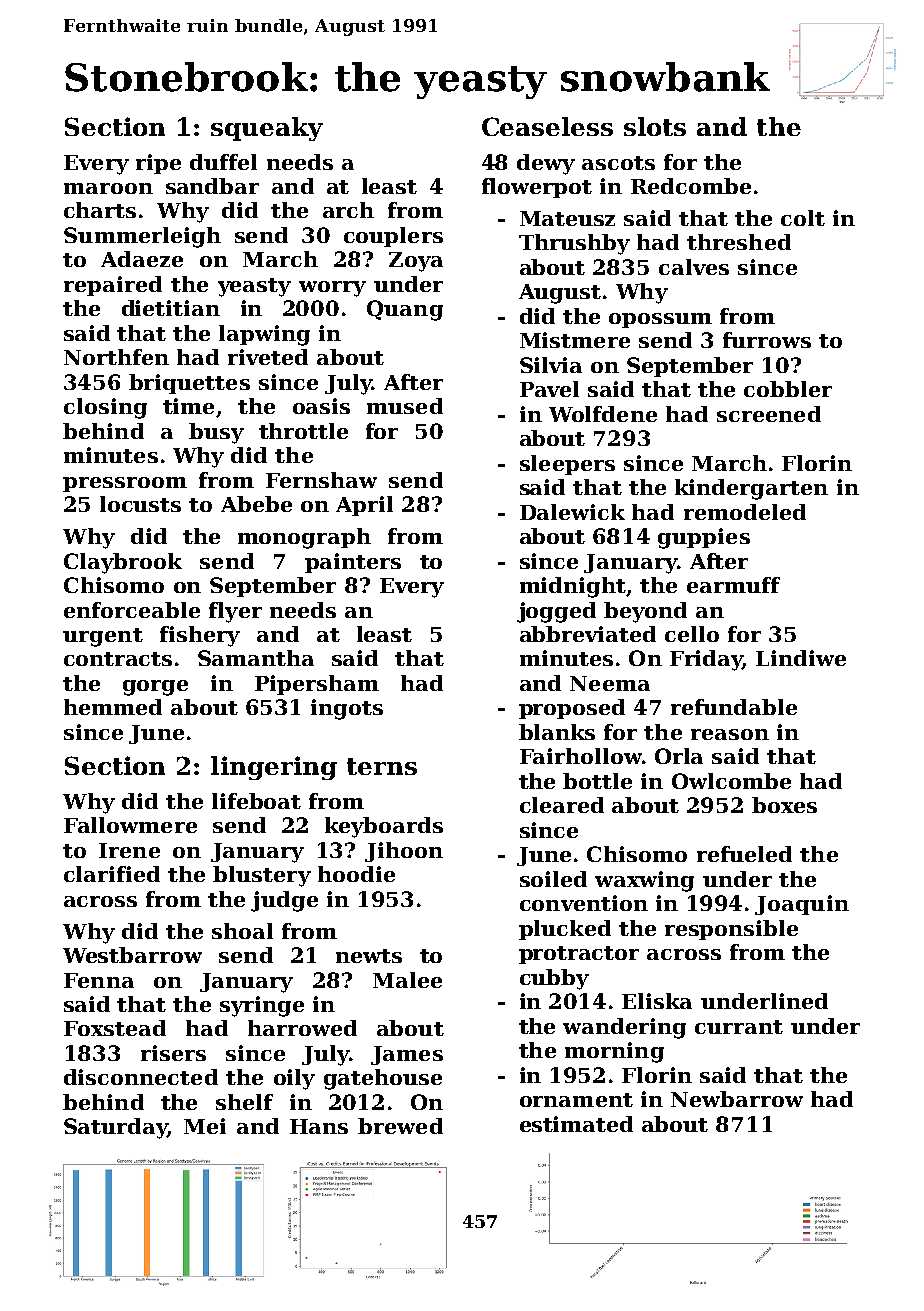 The height and width of the screenshot is (1311, 924). What do you see at coordinates (562, 805) in the screenshot?
I see `cleared` at bounding box center [562, 805].
